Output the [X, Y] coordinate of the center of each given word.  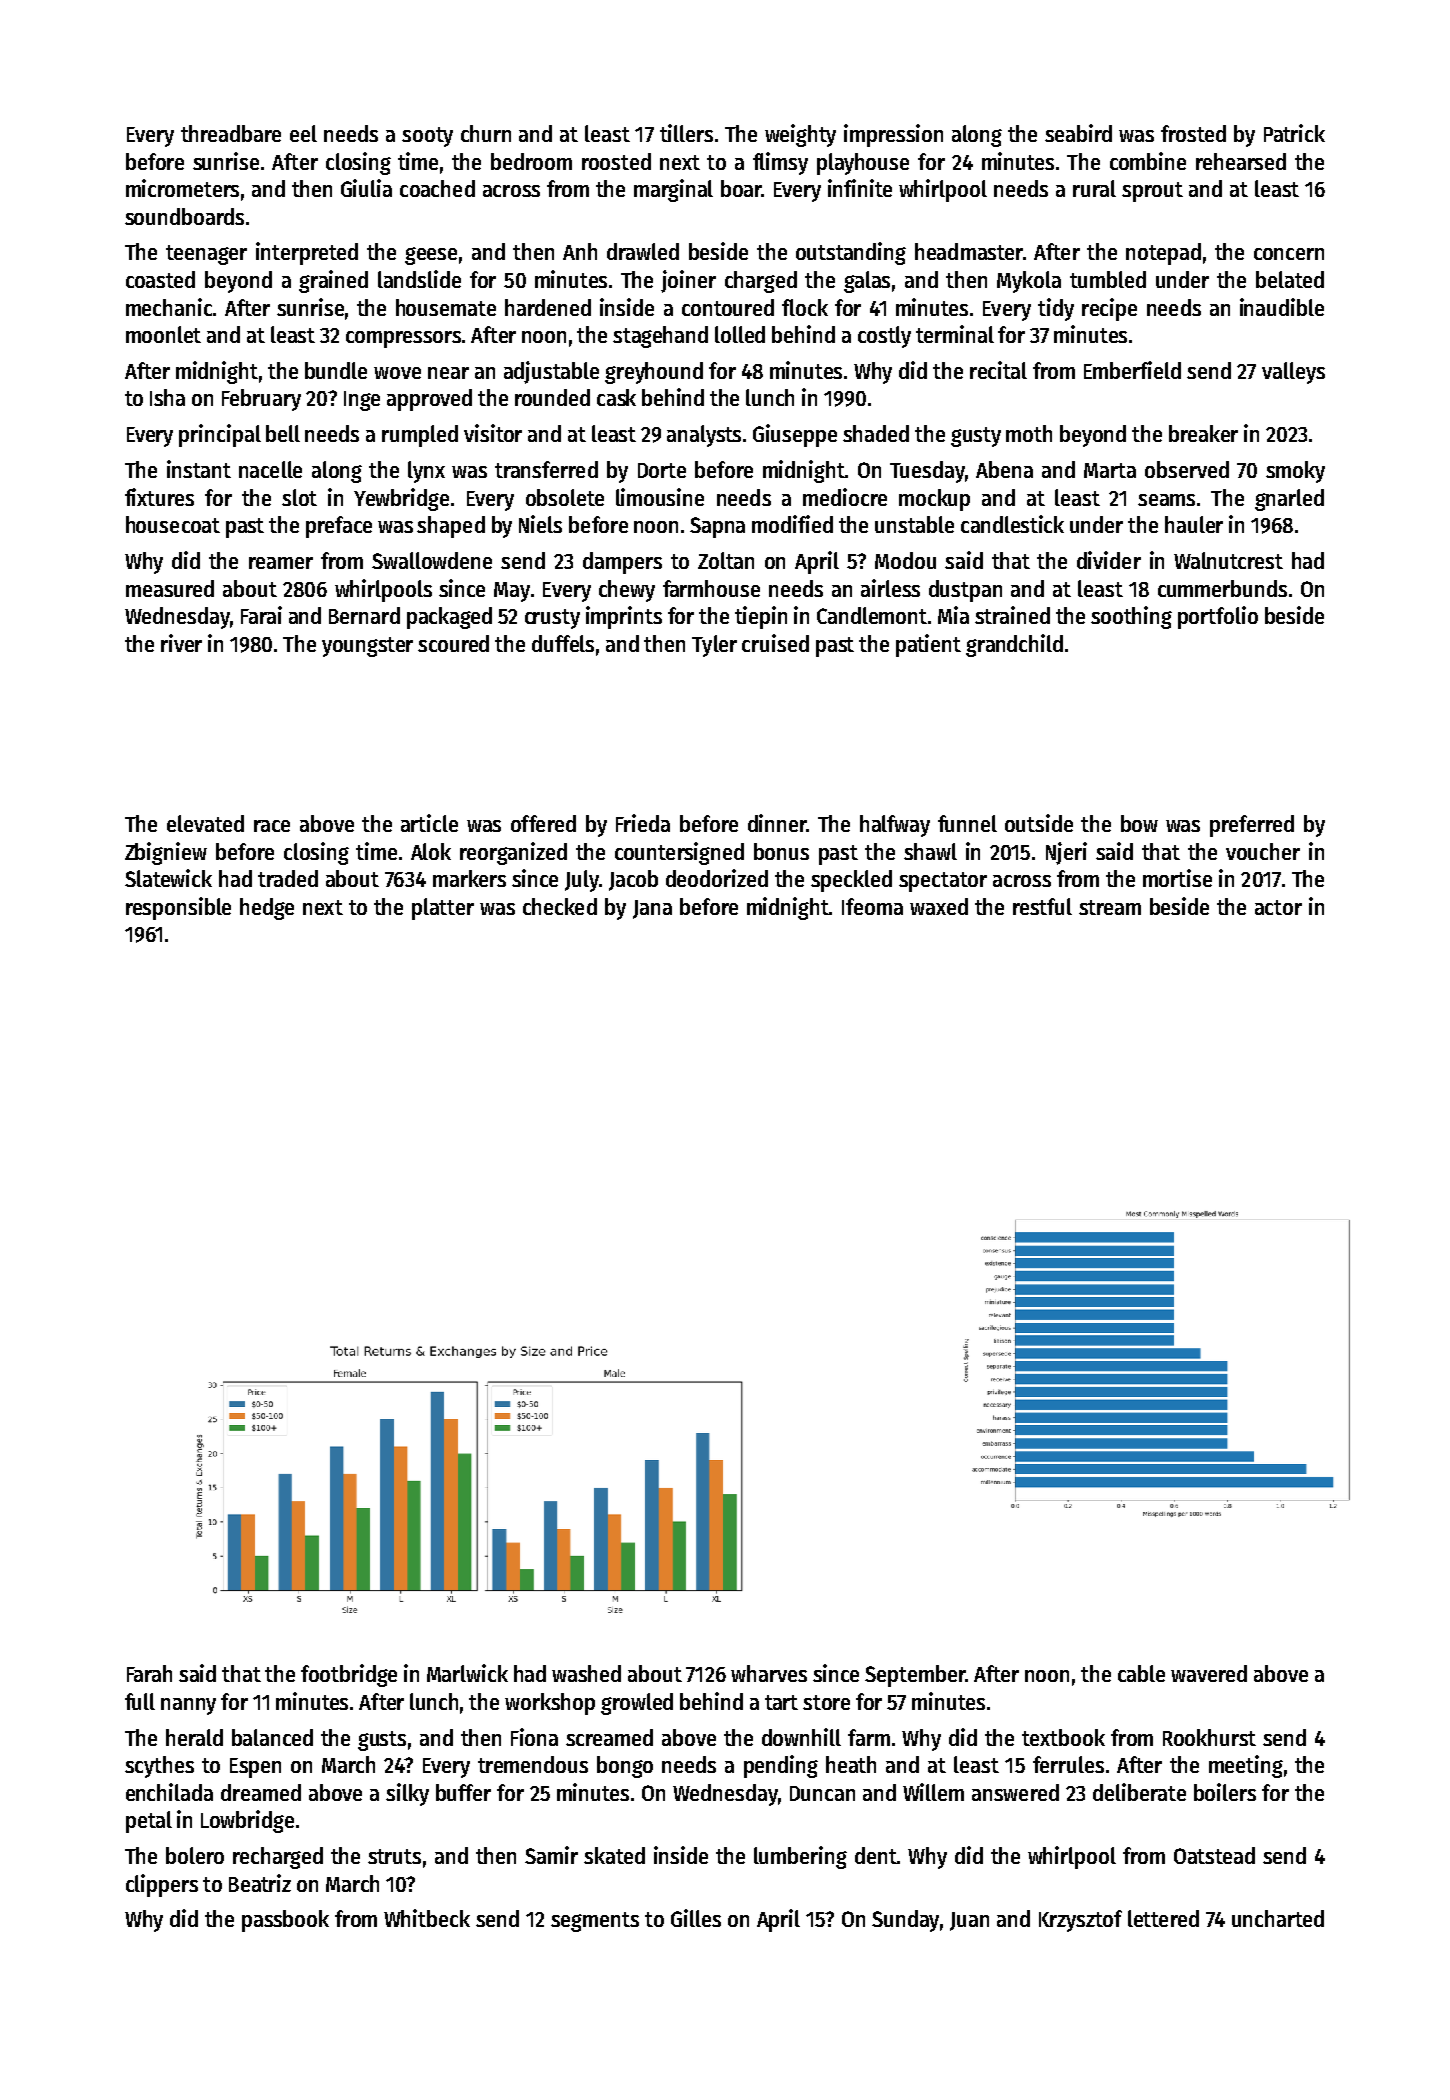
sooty [427, 137]
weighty [800, 135]
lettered [1163, 1918]
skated [614, 1855]
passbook [285, 1921]
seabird [1078, 133]
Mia [953, 615]
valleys [1293, 373]
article [429, 823]
